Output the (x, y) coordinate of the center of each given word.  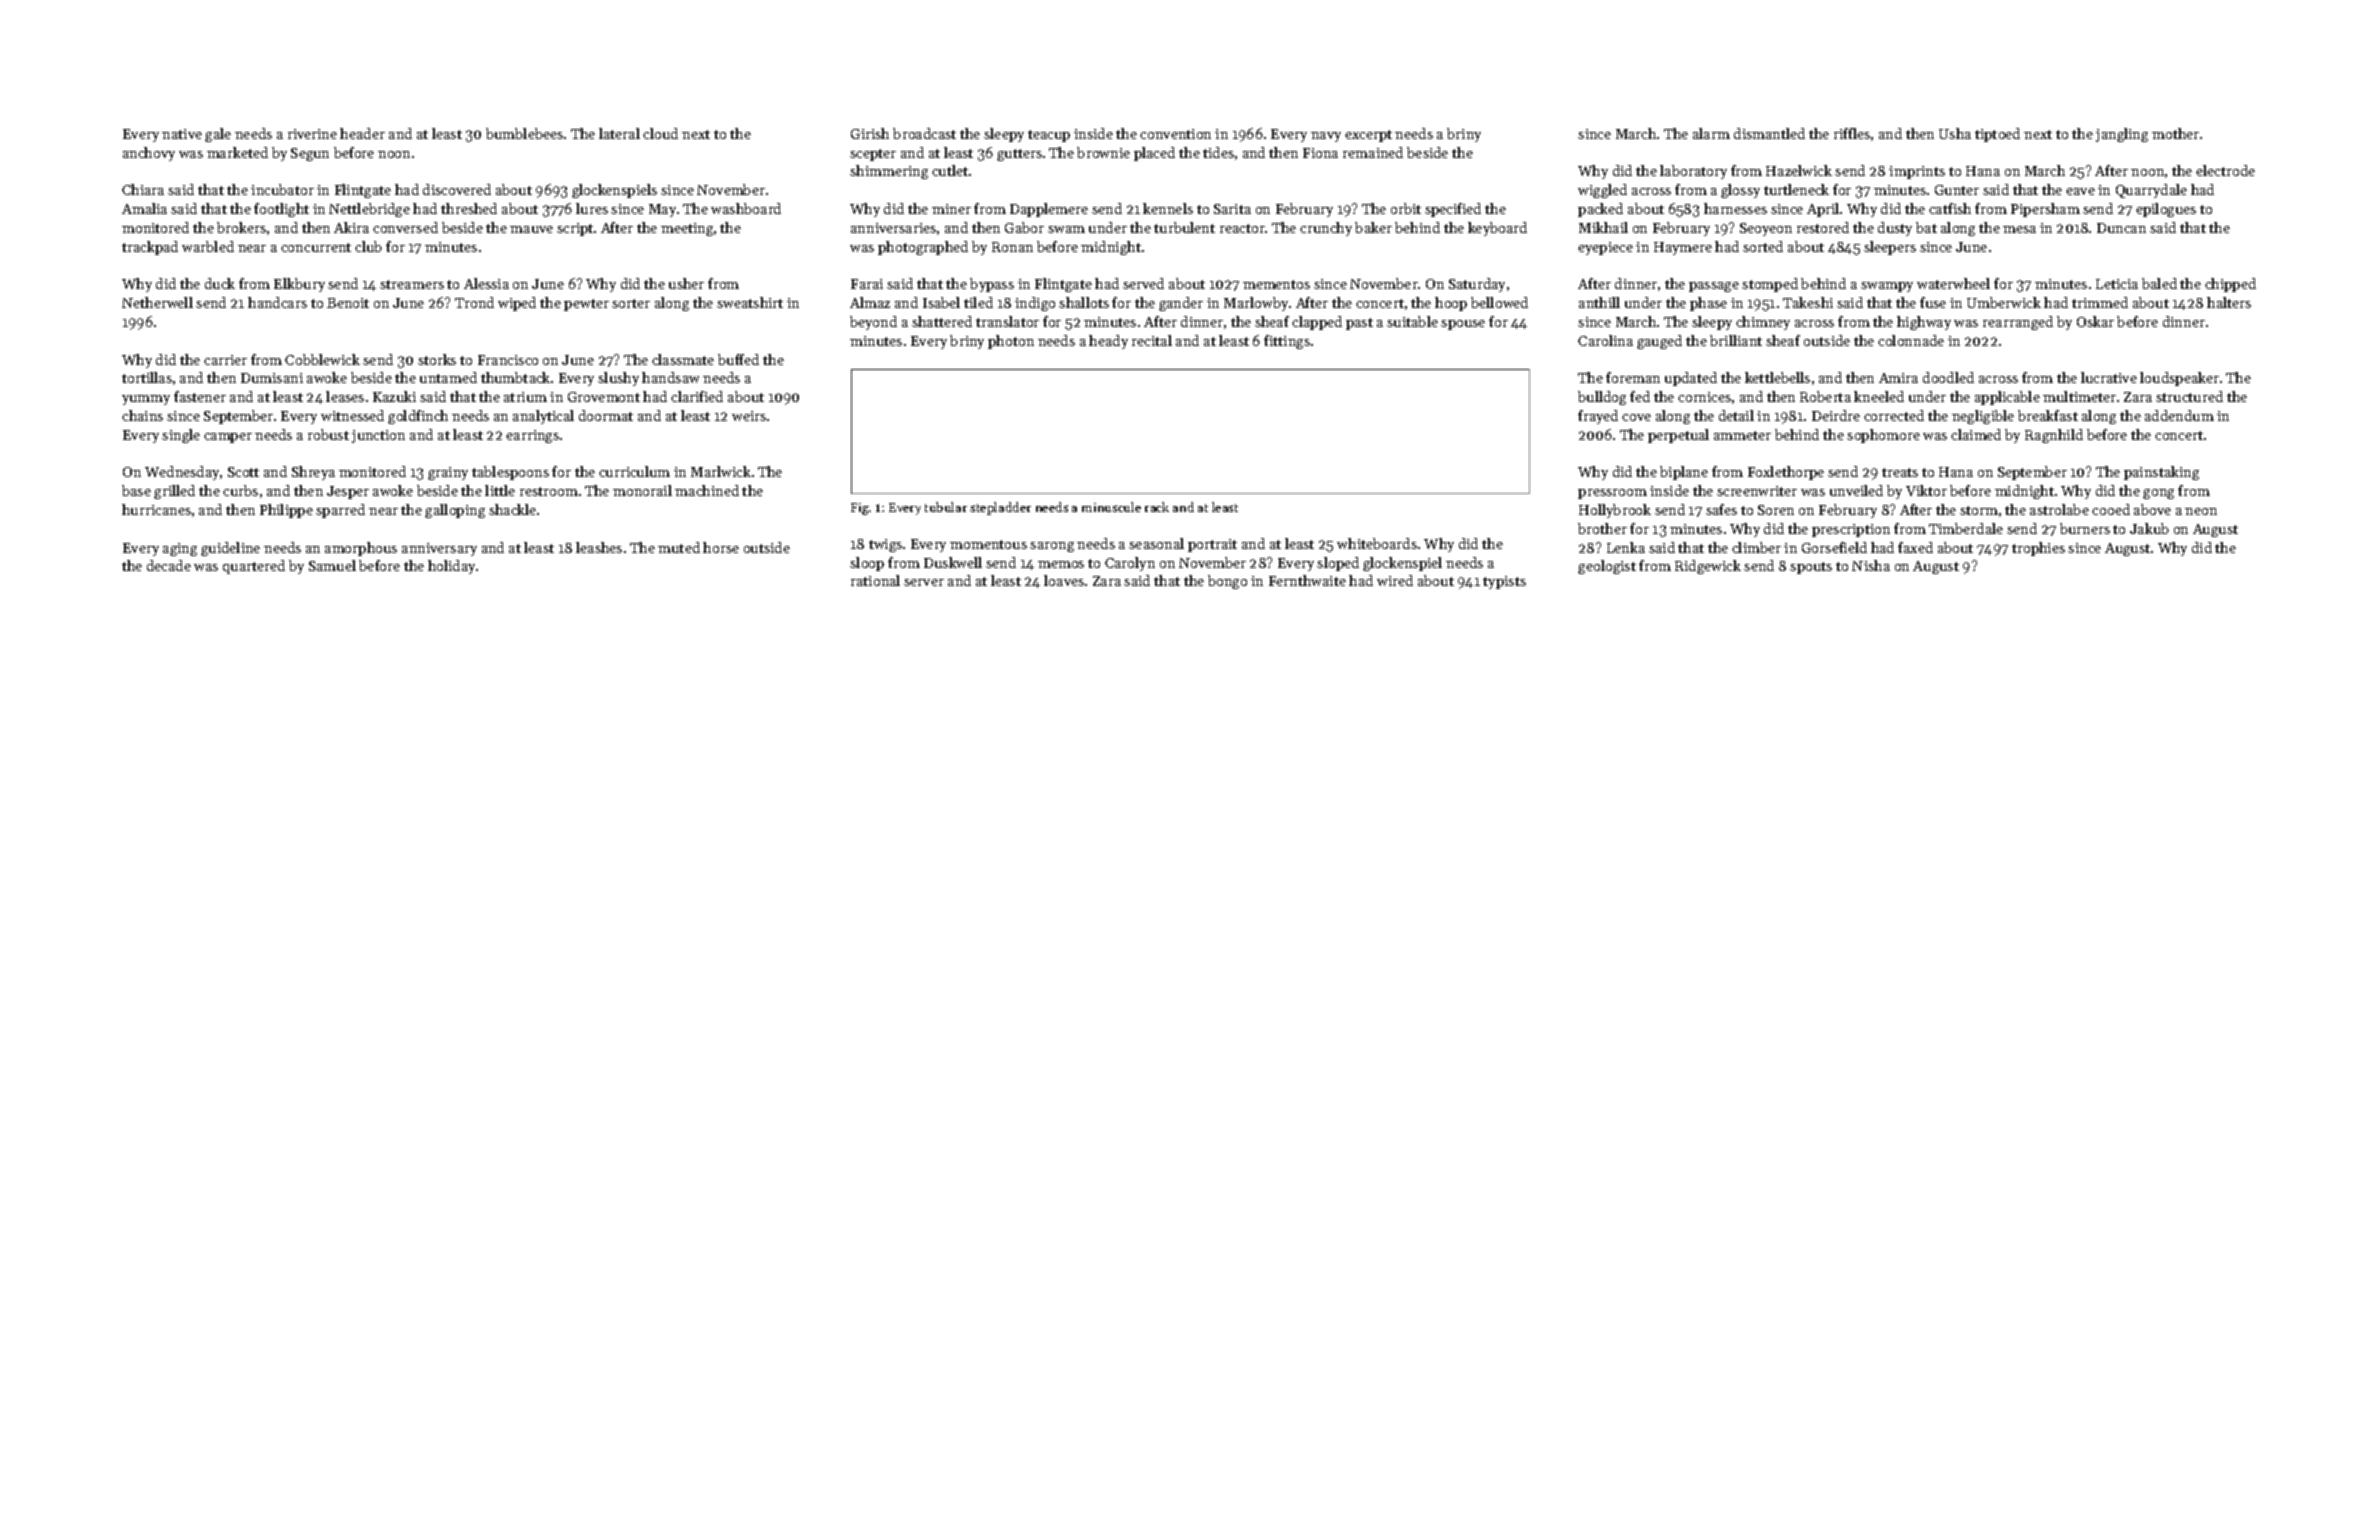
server (924, 582)
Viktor (1926, 490)
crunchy (1326, 229)
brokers (241, 227)
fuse (1933, 302)
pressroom (1612, 494)
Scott (243, 472)
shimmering (889, 172)
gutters (1019, 155)
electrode (2225, 170)
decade (169, 565)
